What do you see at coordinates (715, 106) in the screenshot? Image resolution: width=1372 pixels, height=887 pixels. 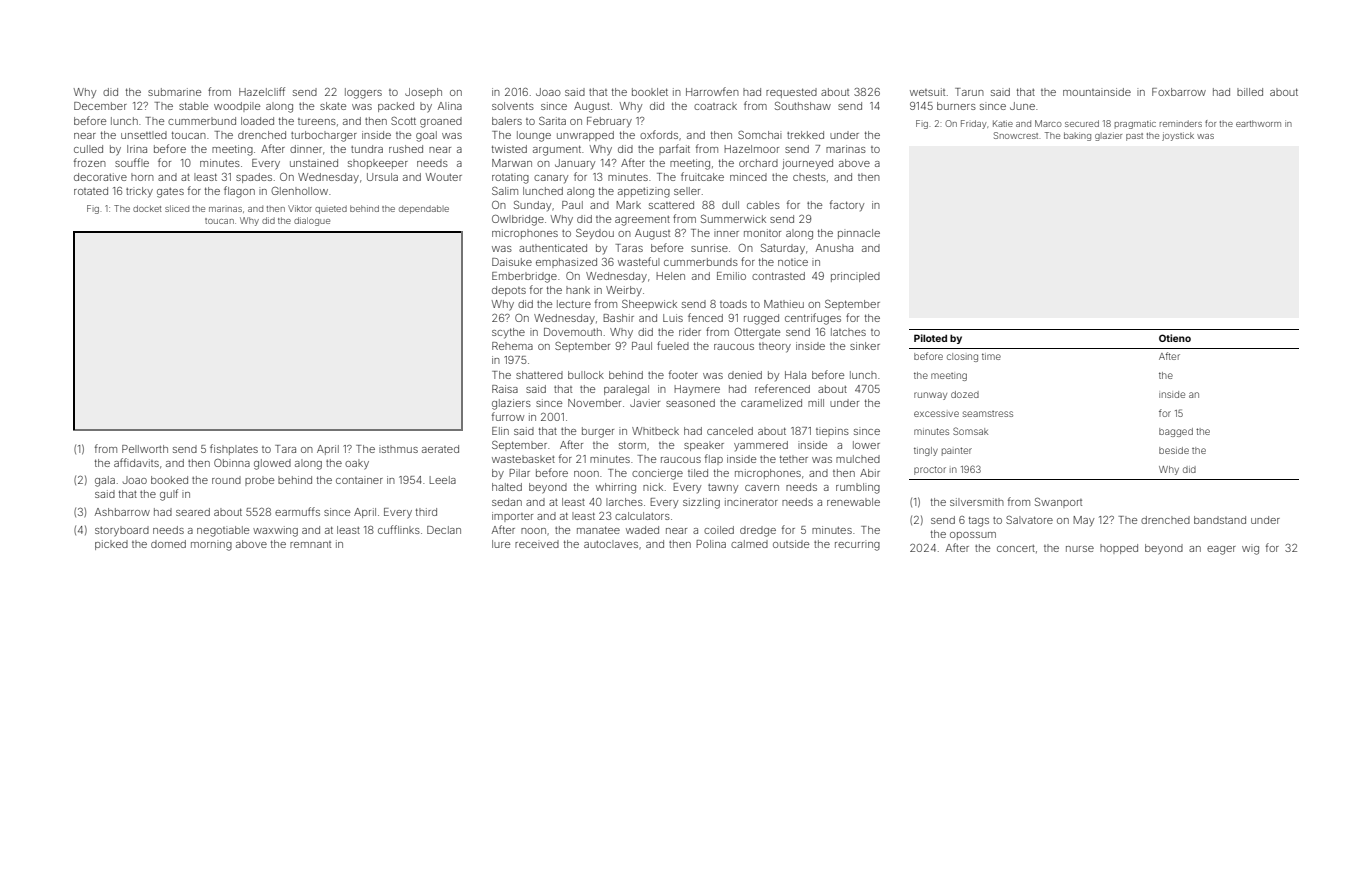 I see `coatrack` at bounding box center [715, 106].
